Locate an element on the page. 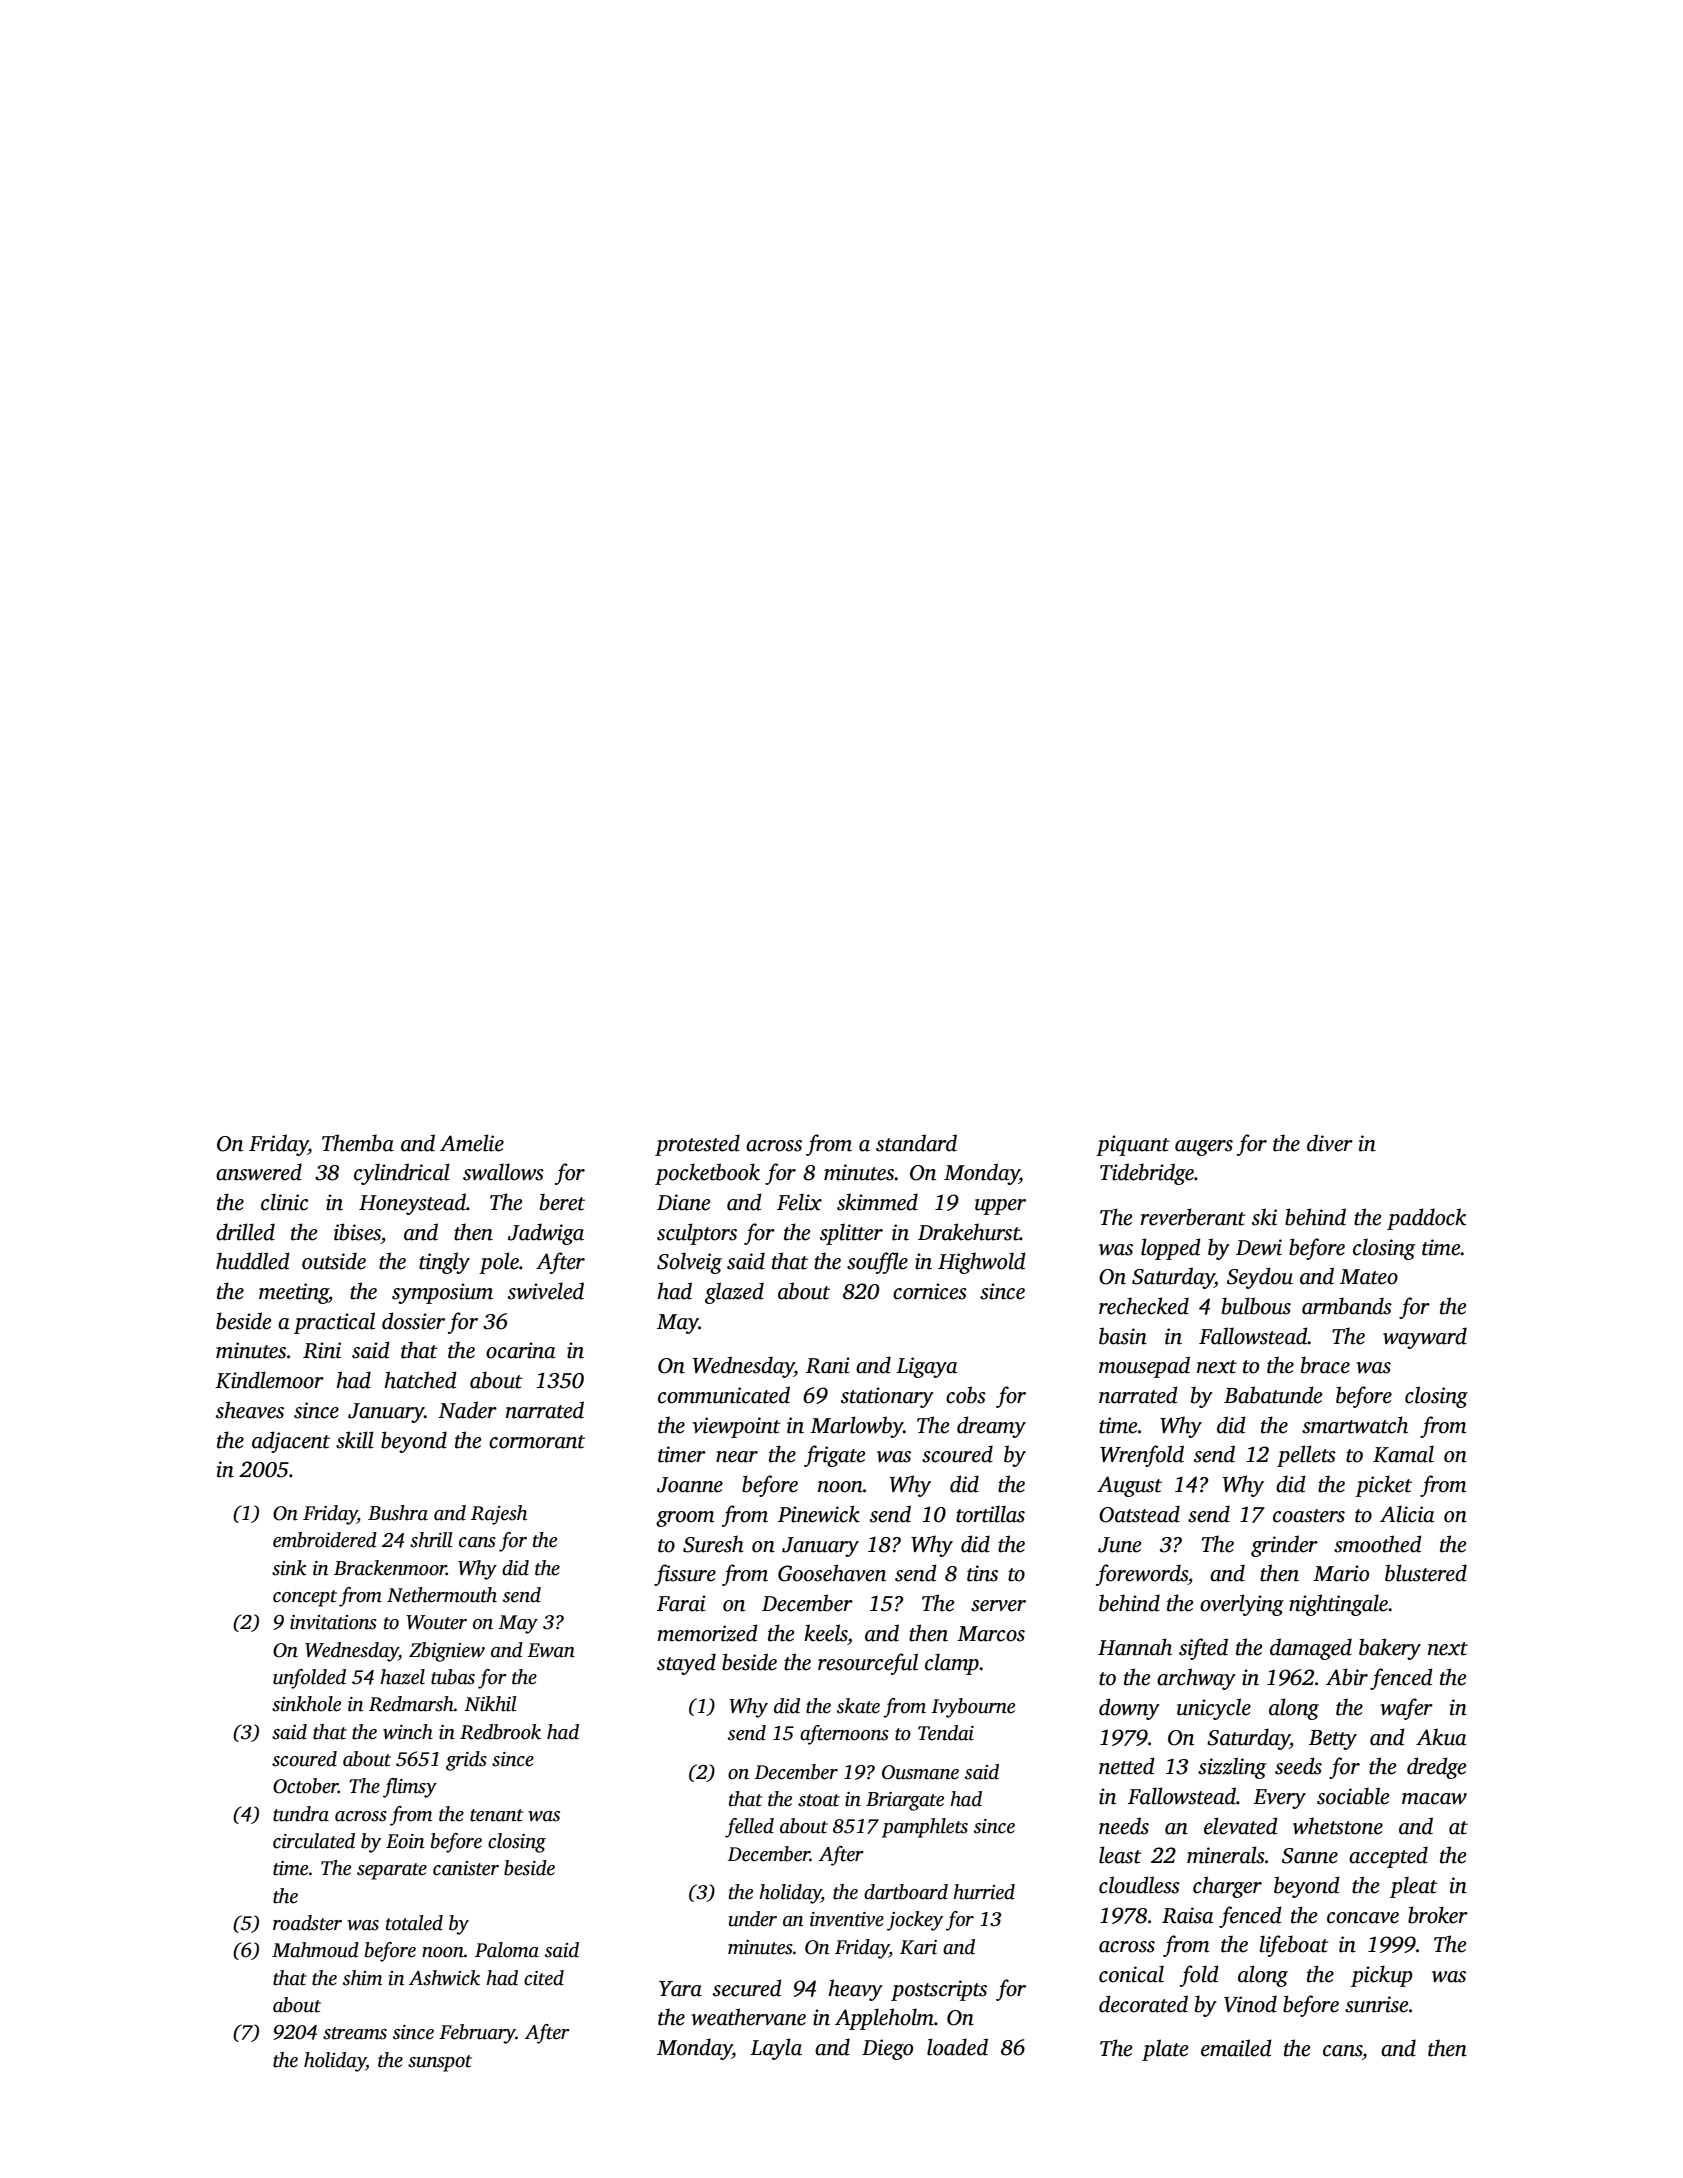 This page has height=2178, width=1683. pellets is located at coordinates (1306, 1456).
